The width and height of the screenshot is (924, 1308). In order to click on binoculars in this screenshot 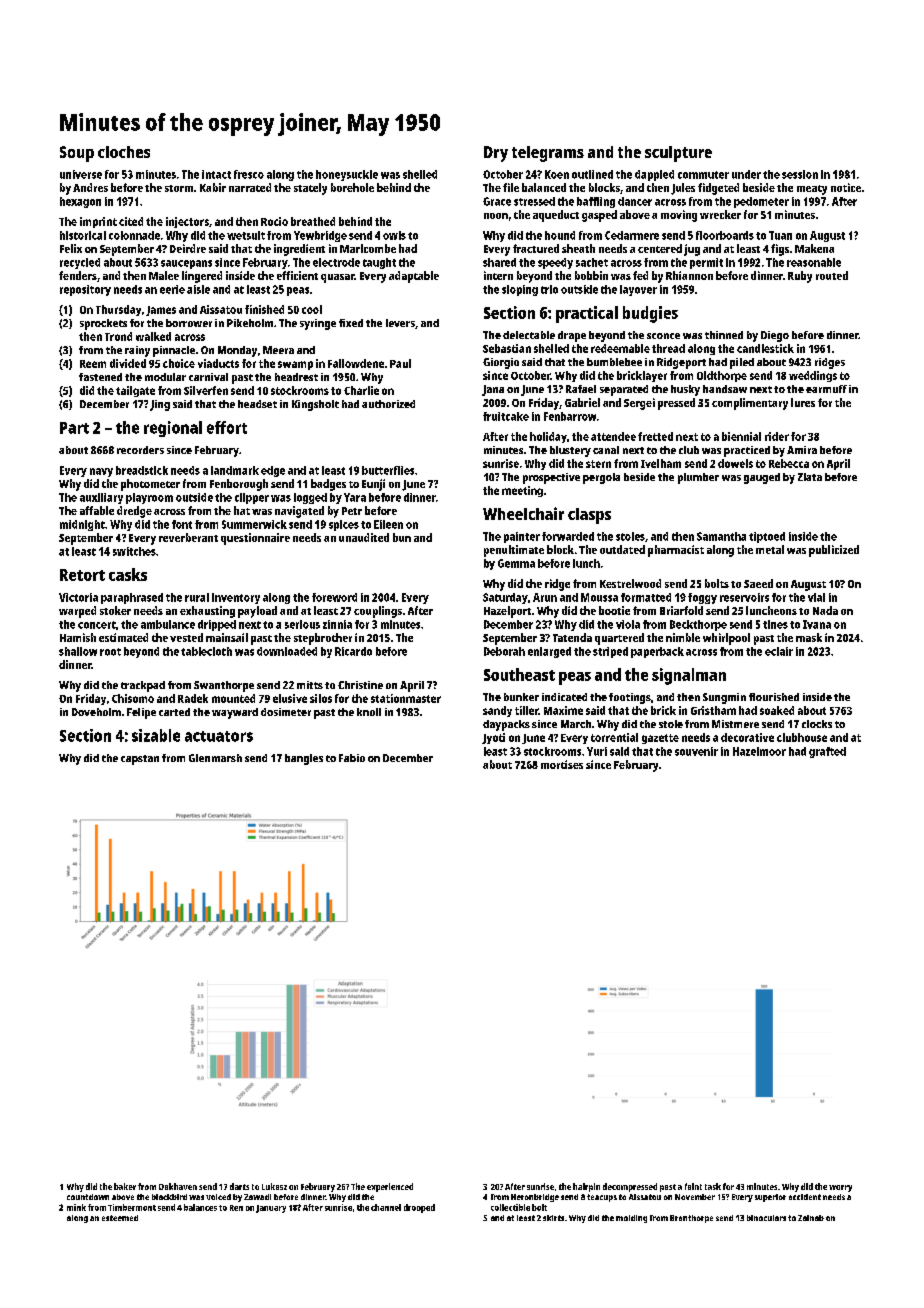, I will do `click(766, 1218)`.
